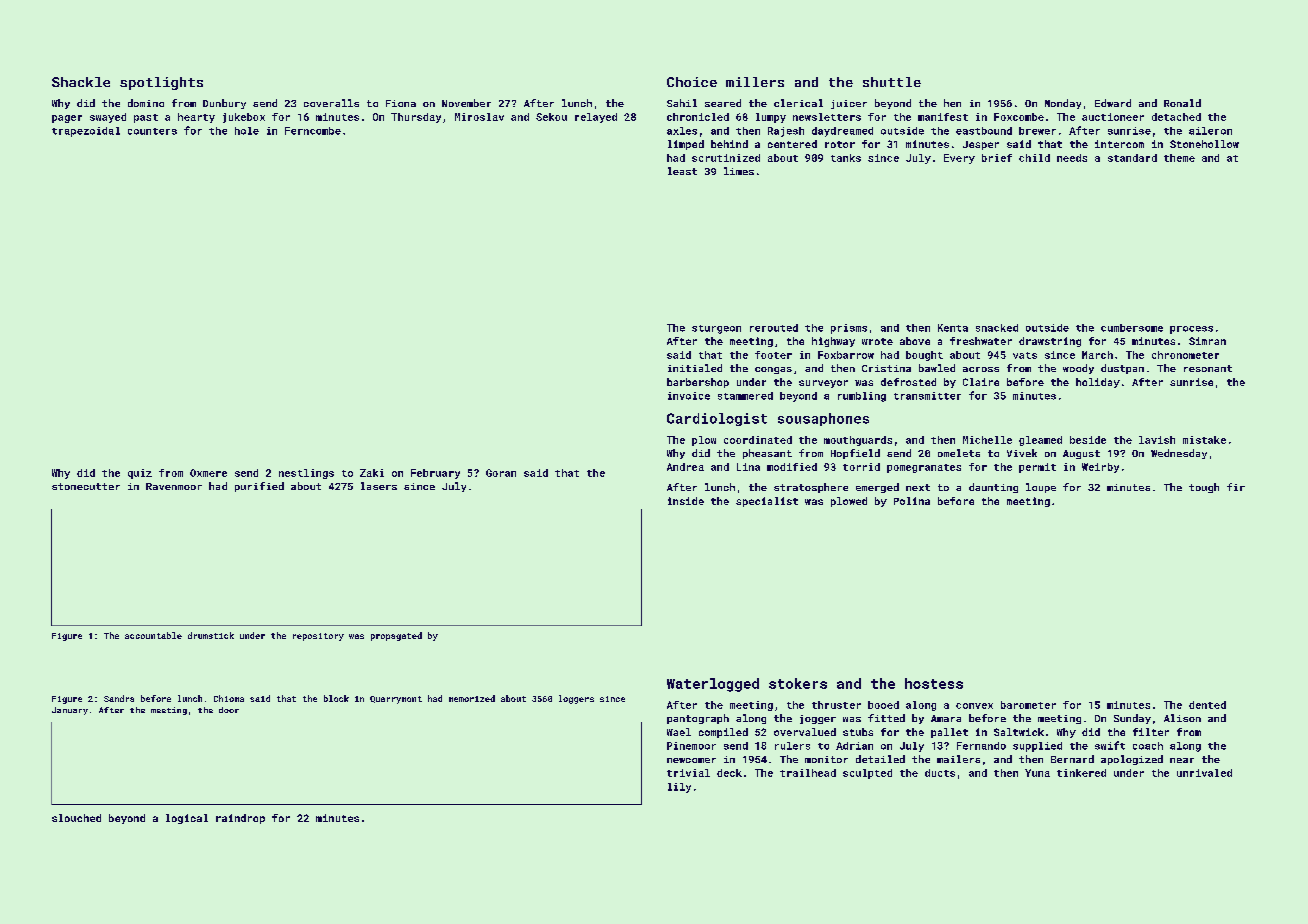 This screenshot has height=924, width=1308. What do you see at coordinates (208, 473) in the screenshot?
I see `Oxmere` at bounding box center [208, 473].
